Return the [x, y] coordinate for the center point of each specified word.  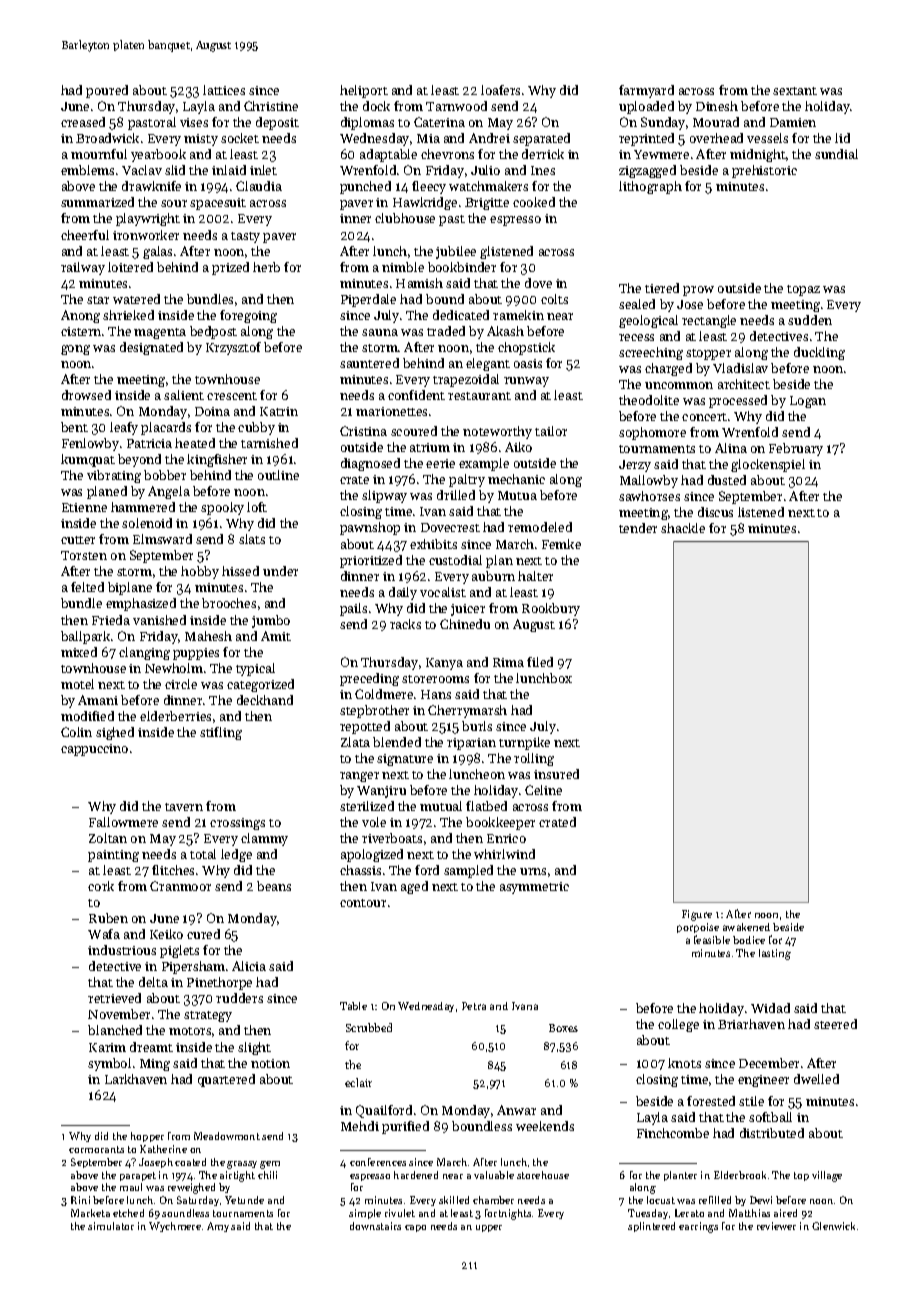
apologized [372, 855]
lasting [775, 954]
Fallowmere [123, 822]
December [769, 1063]
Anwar [516, 1110]
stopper [708, 354]
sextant [795, 91]
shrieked [128, 315]
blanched [115, 1030]
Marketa [90, 1213]
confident [416, 395]
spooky [222, 508]
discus [715, 512]
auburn [493, 576]
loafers [500, 90]
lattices [224, 90]
